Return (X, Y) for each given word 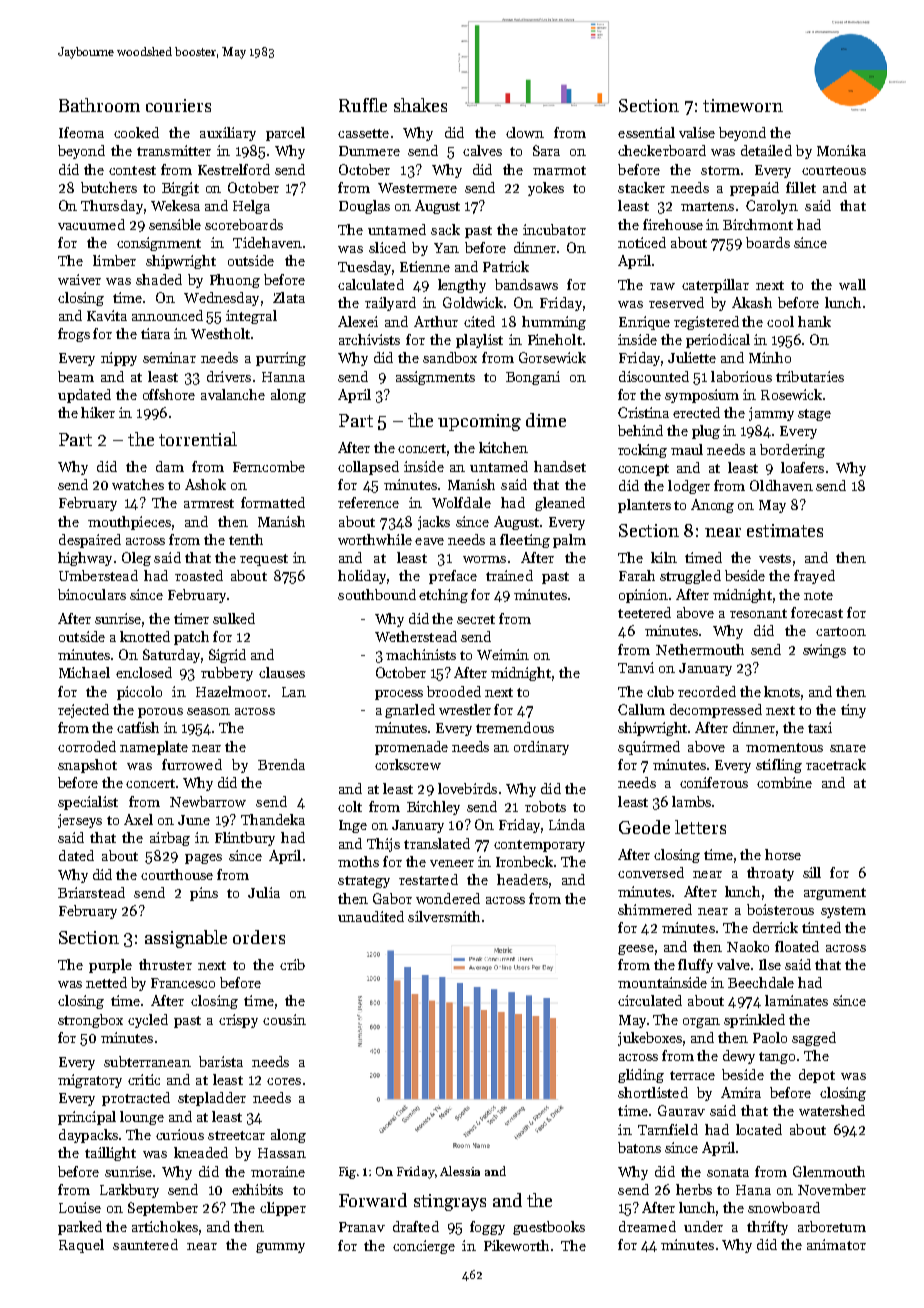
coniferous (714, 782)
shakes (420, 105)
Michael (84, 672)
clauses (282, 672)
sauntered (145, 1244)
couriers (178, 105)
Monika (841, 150)
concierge (424, 1247)
